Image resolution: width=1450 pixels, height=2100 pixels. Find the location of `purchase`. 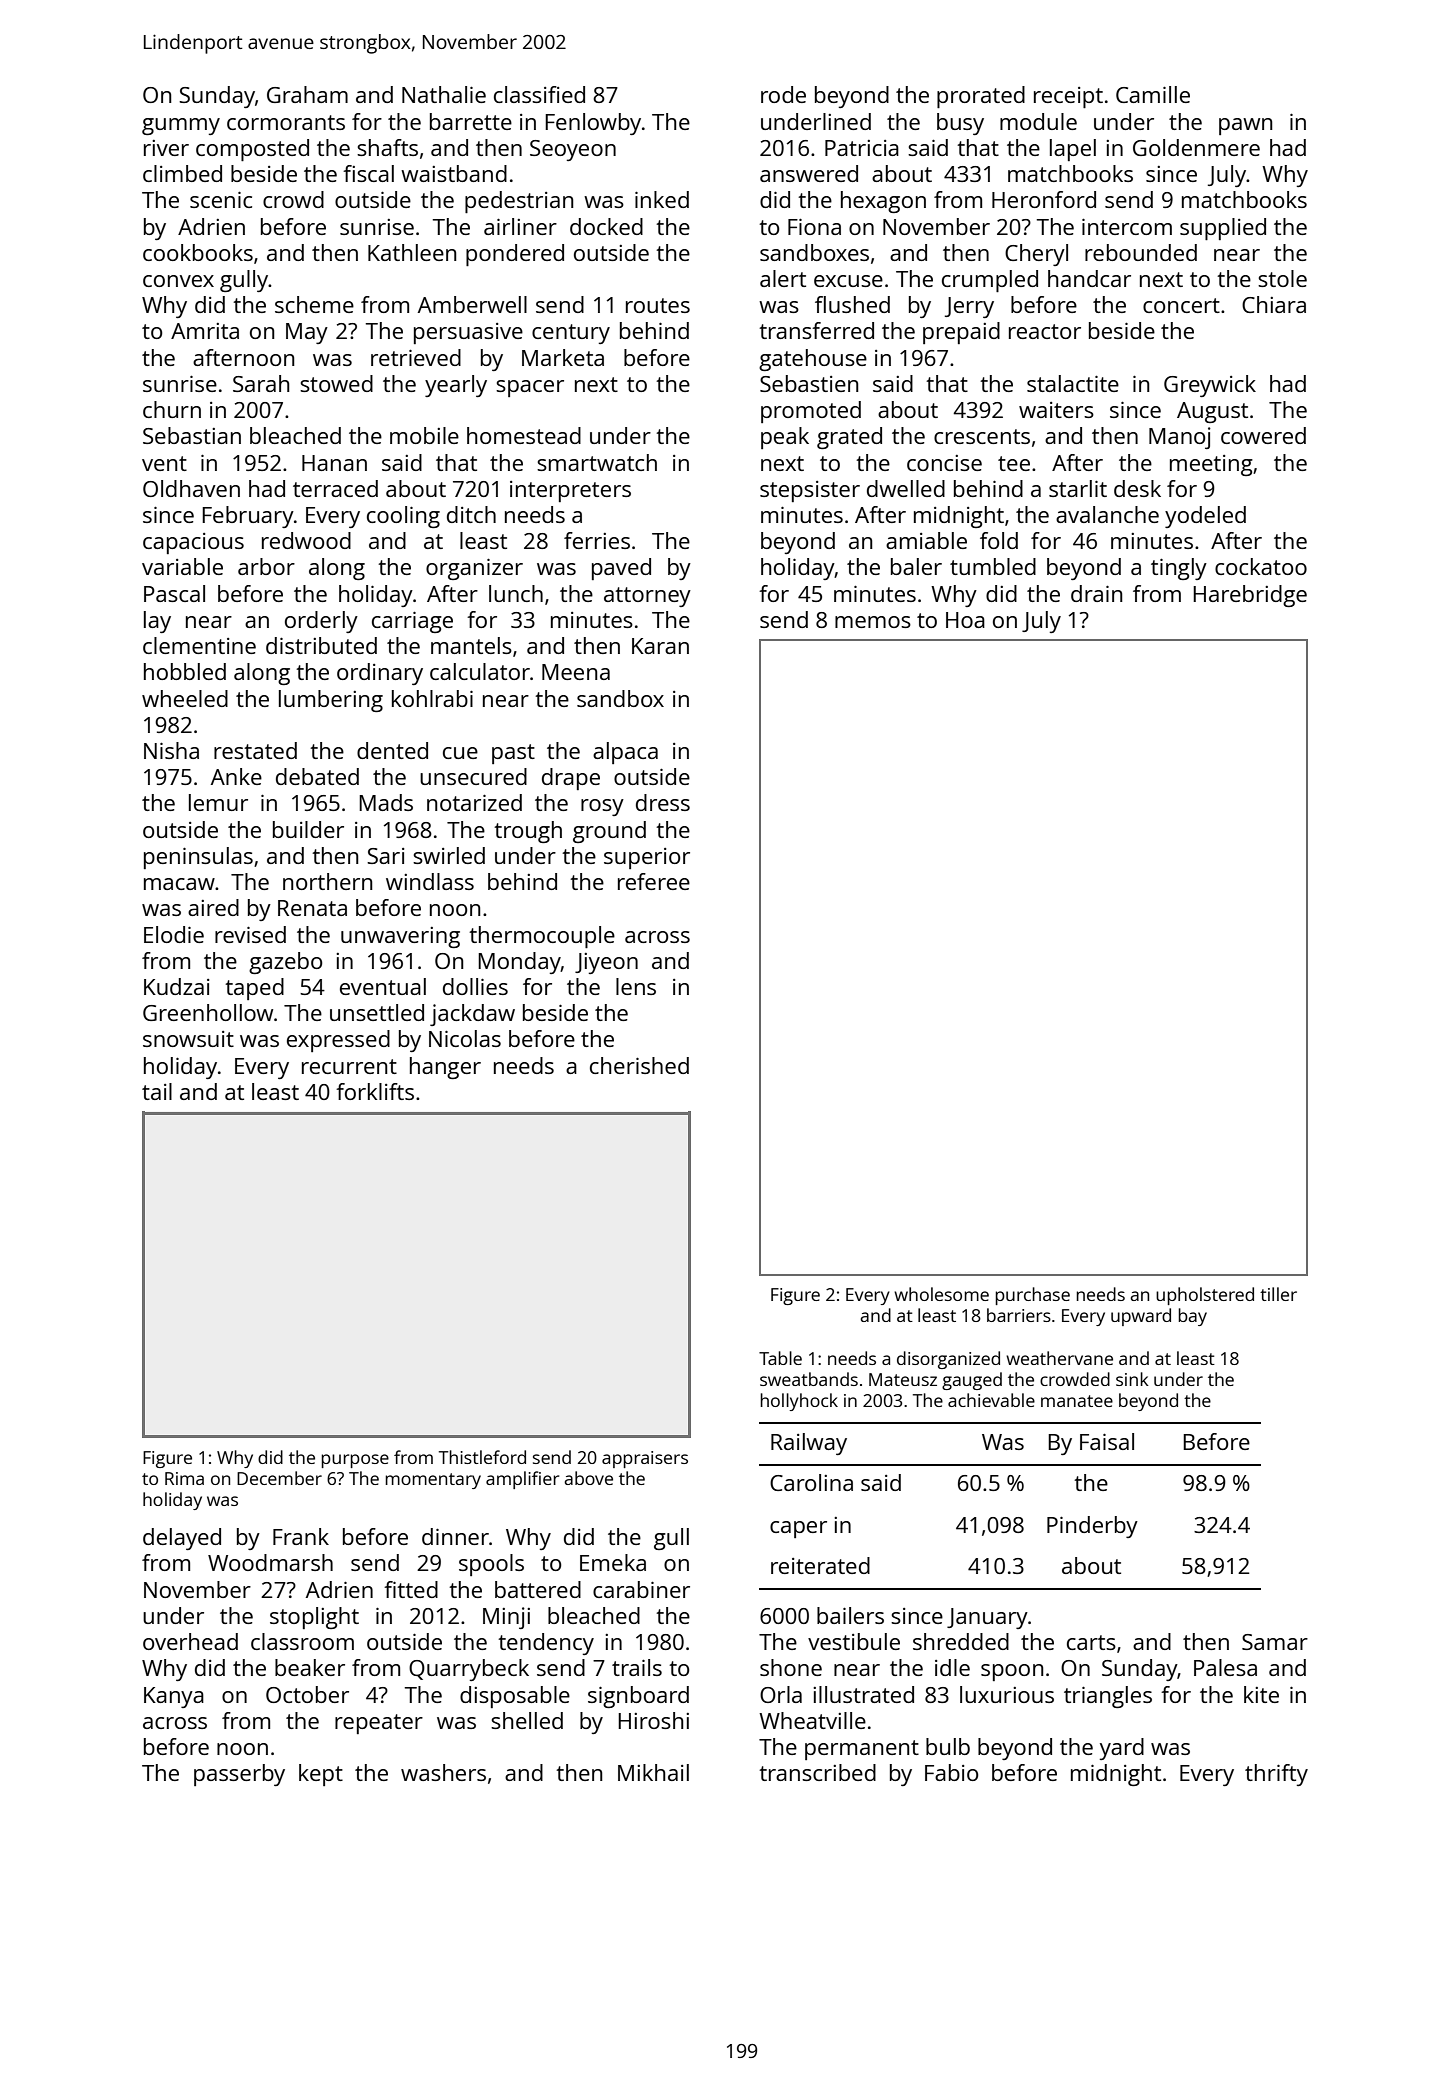

purchase is located at coordinates (1032, 1296).
